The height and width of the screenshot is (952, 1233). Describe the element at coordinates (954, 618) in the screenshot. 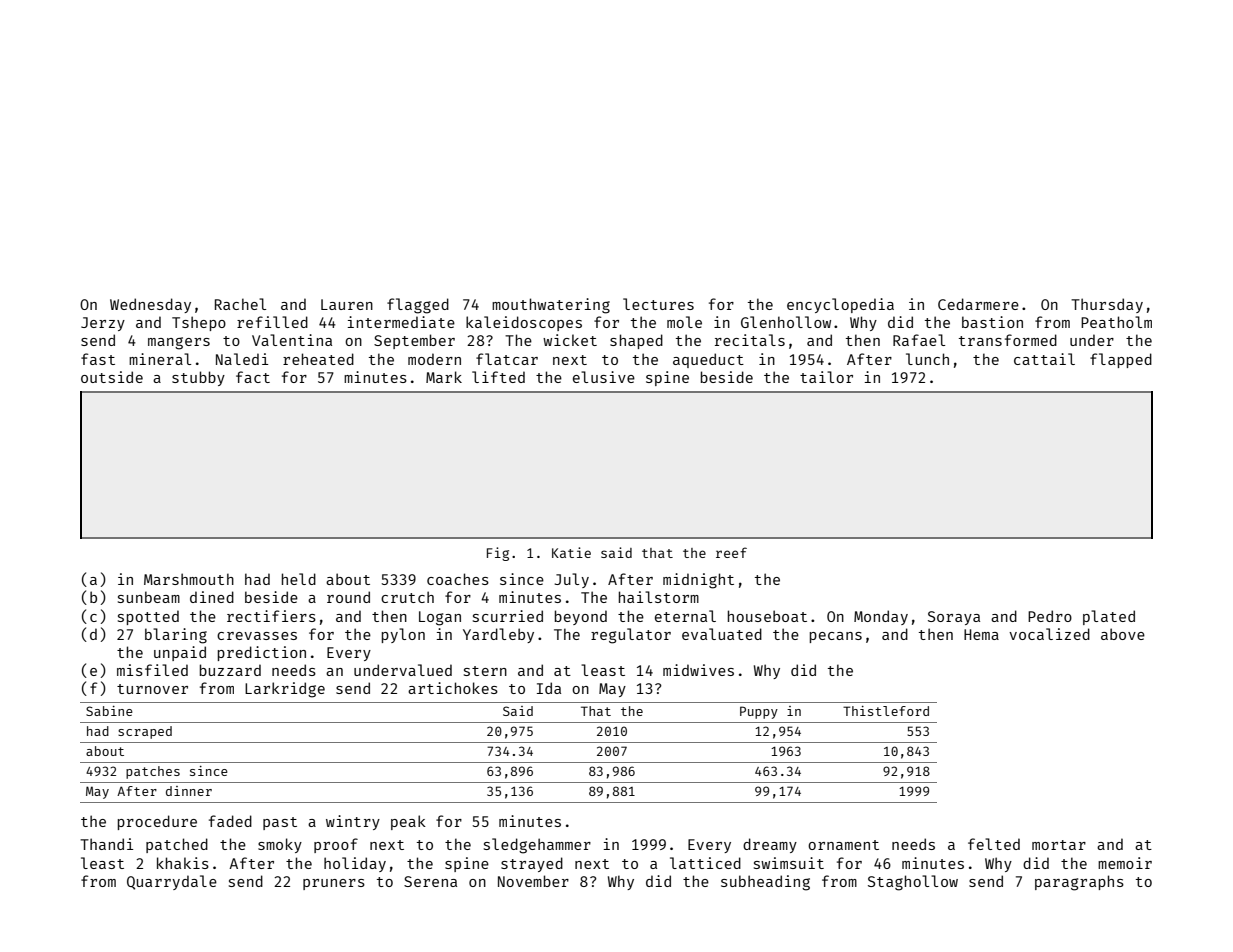

I see `Soraya` at that location.
